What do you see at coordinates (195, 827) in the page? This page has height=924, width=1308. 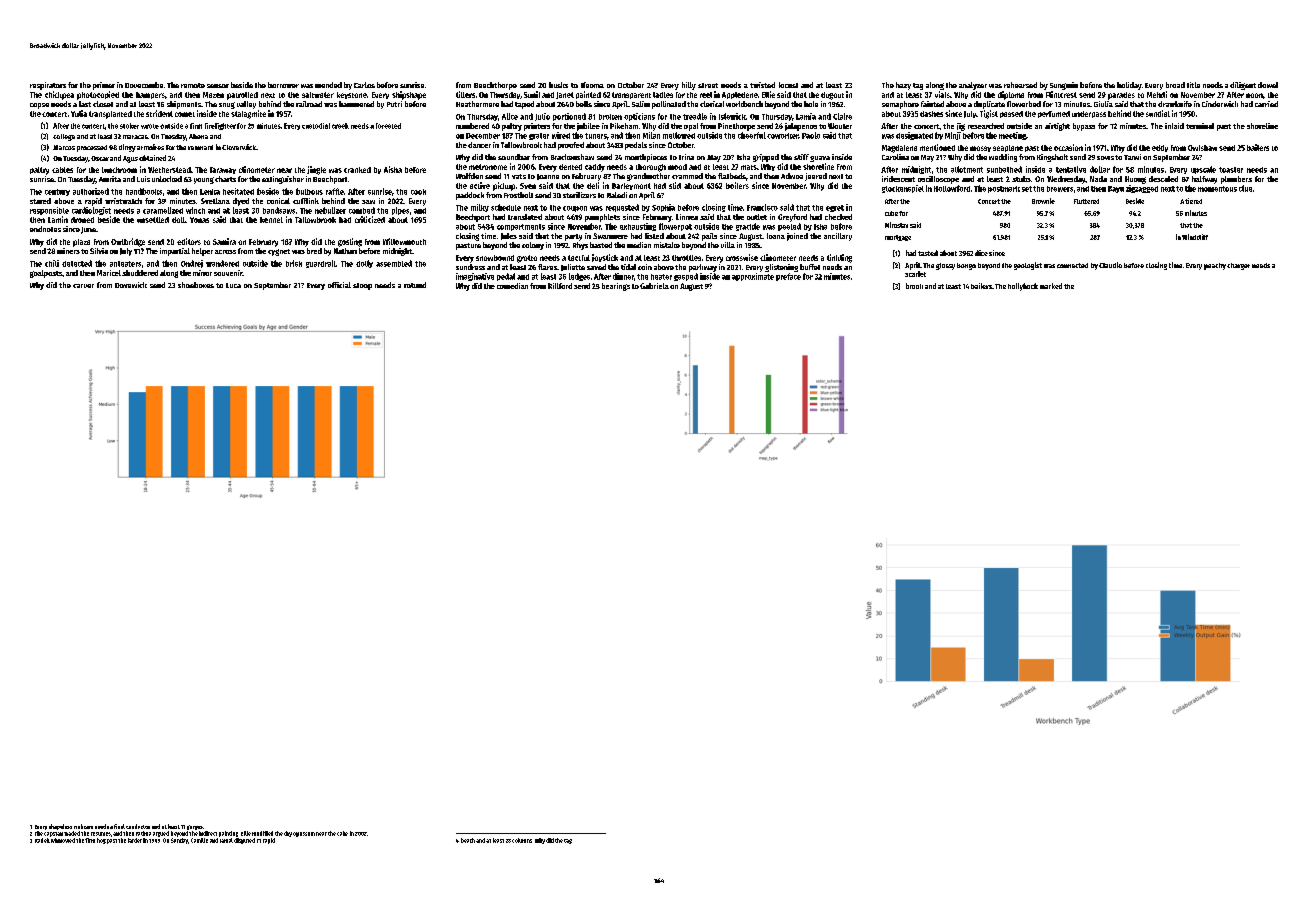 I see `gorges` at bounding box center [195, 827].
